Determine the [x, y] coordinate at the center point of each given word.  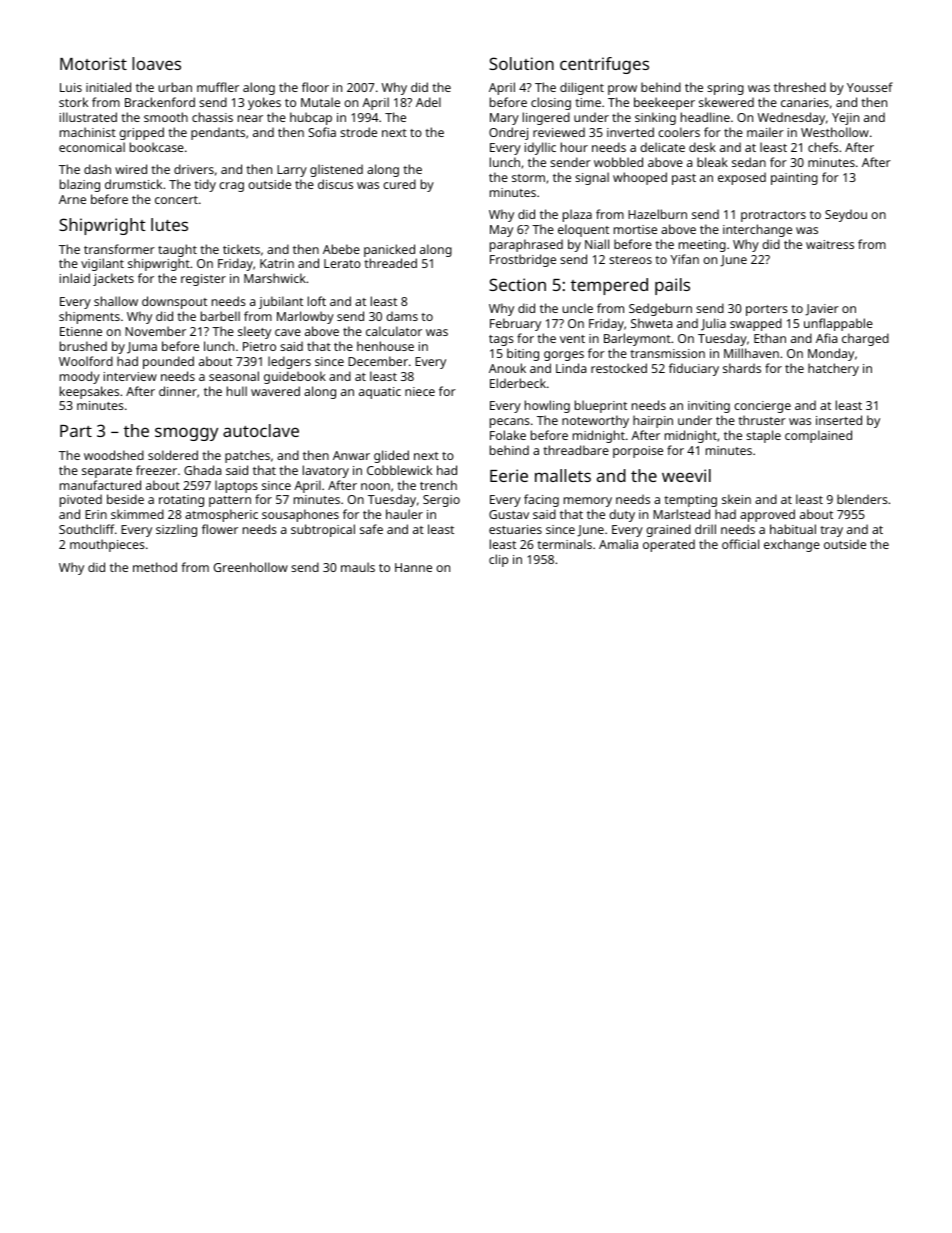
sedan [749, 162]
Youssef [870, 87]
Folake [508, 435]
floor [315, 87]
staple [763, 436]
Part [76, 431]
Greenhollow [251, 567]
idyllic [540, 148]
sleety [254, 332]
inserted [839, 420]
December [378, 361]
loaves [156, 63]
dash [97, 169]
